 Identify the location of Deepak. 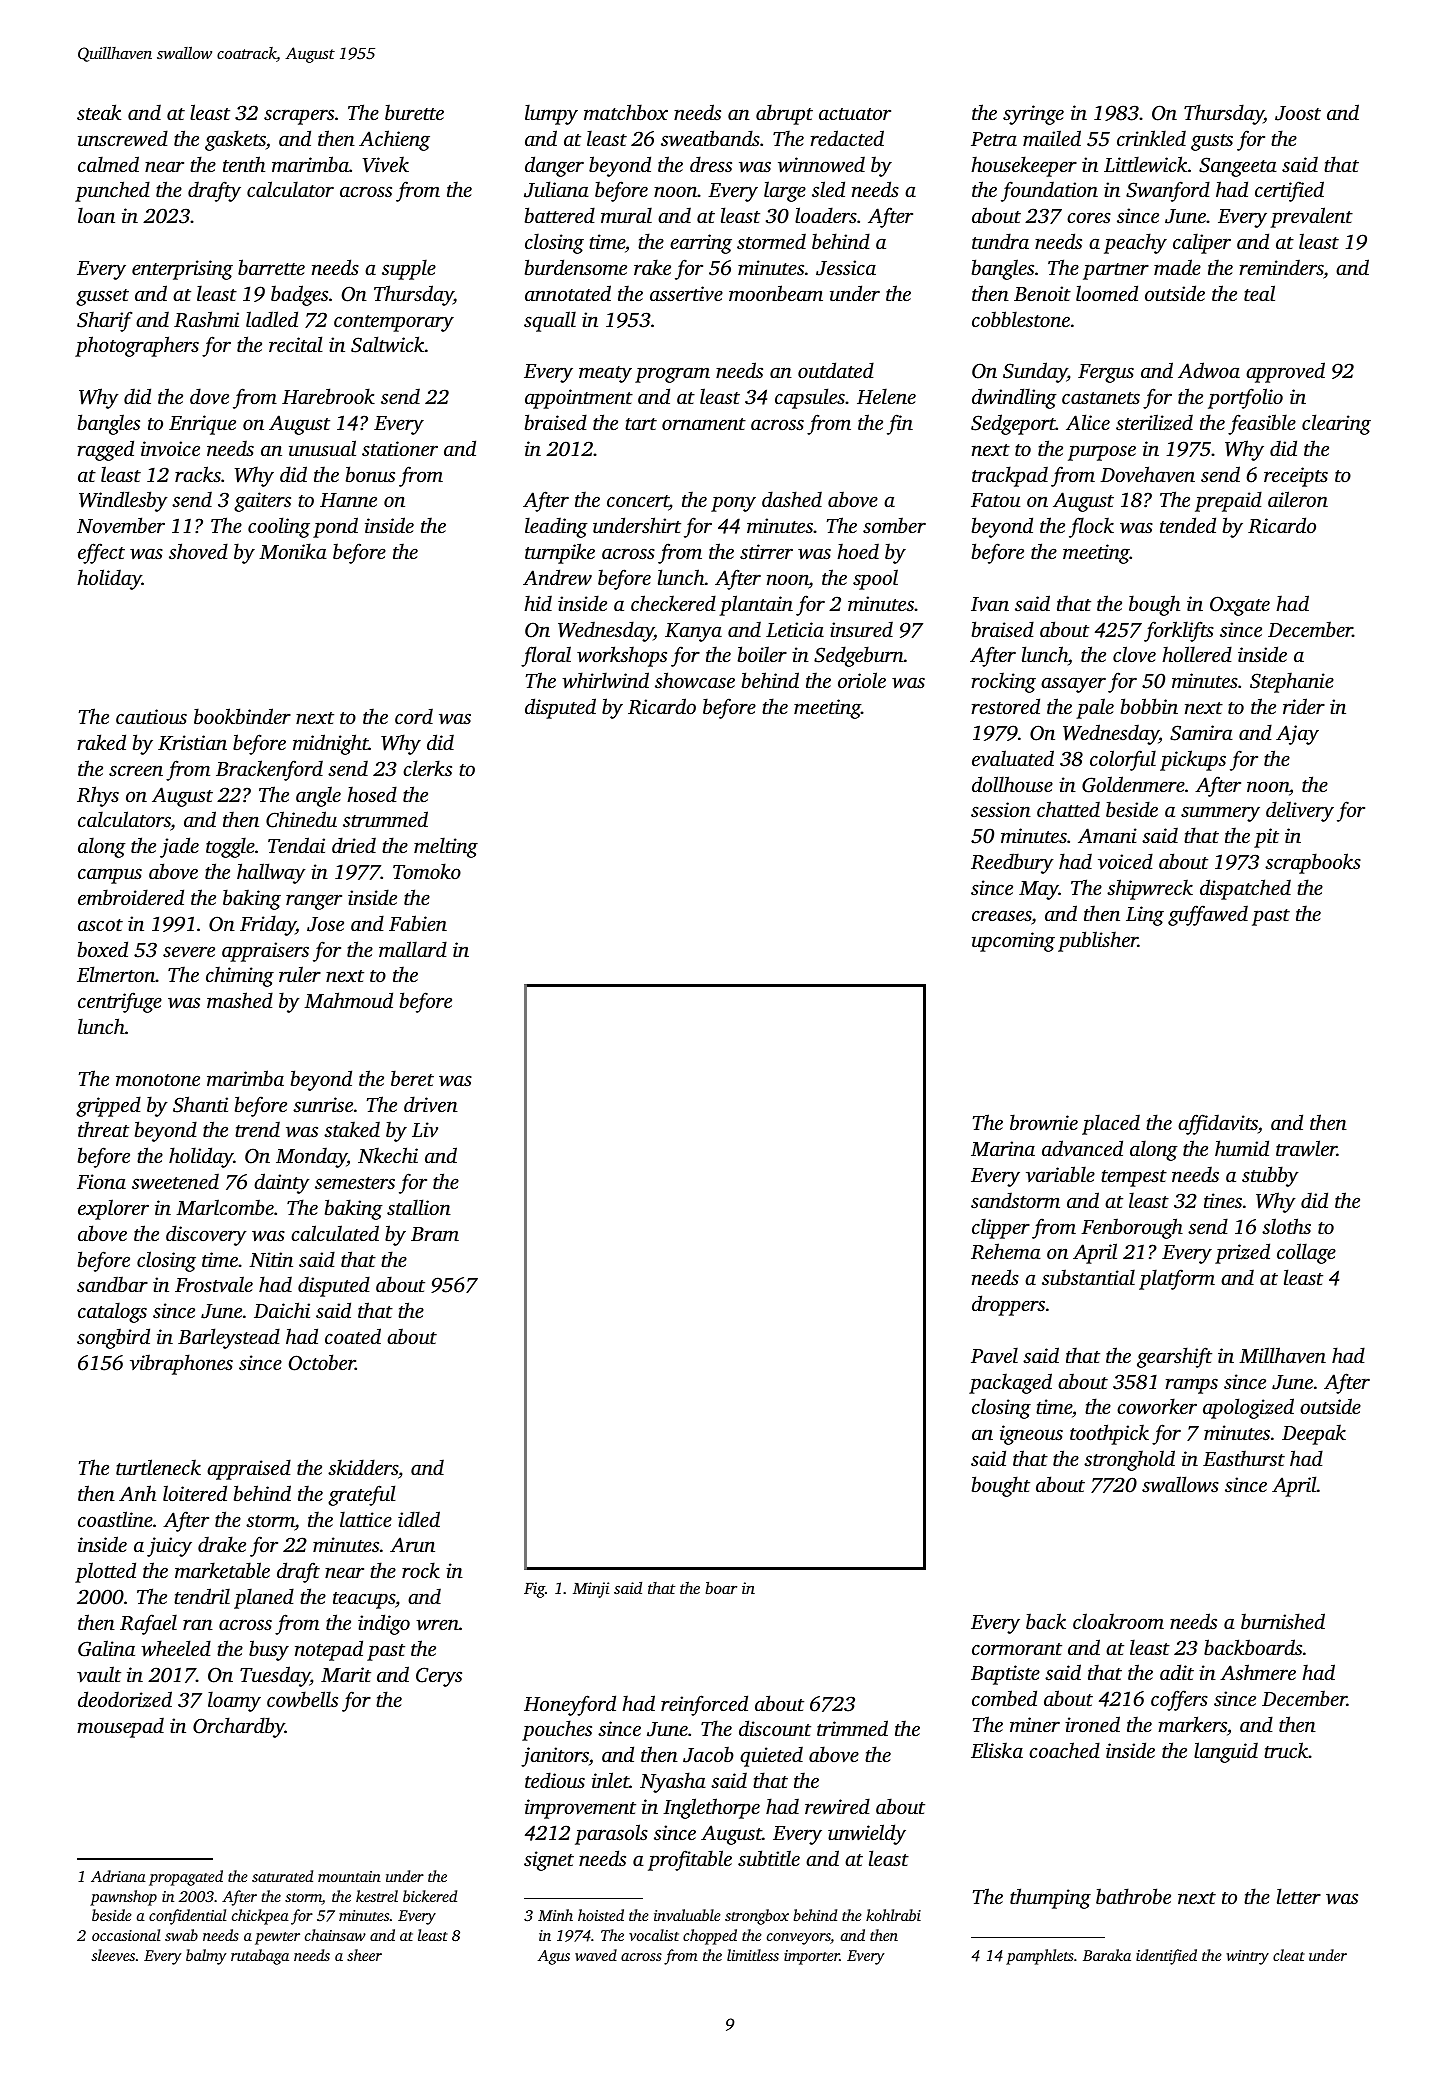
(1314, 1434).
